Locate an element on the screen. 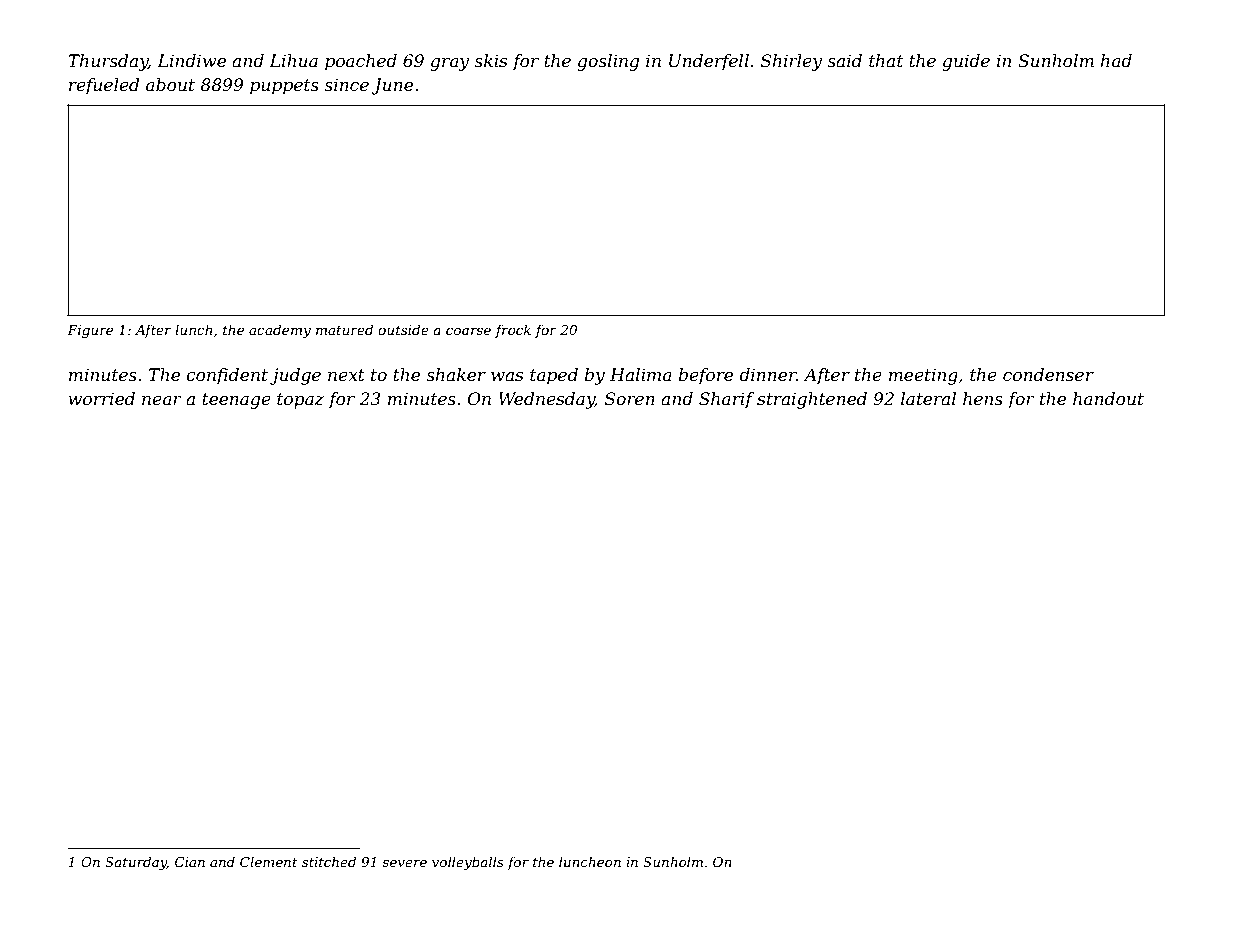  handout is located at coordinates (1108, 398).
